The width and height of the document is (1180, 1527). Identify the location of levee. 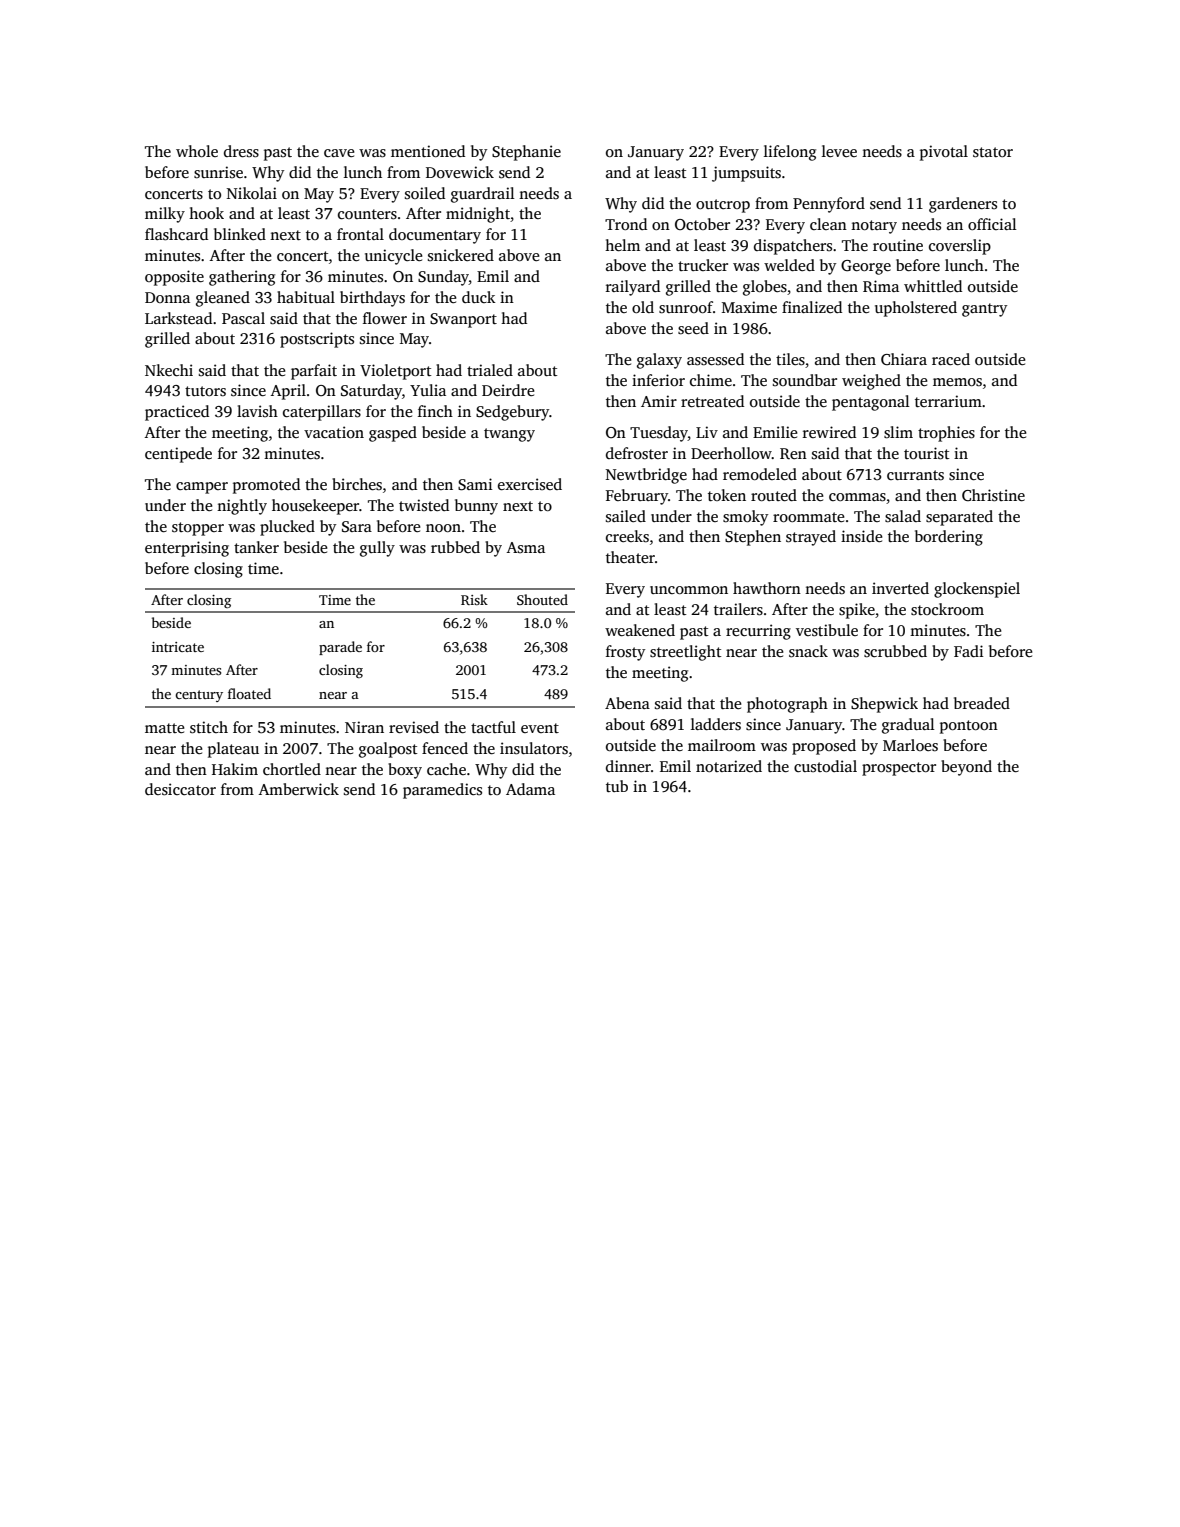
(839, 151).
